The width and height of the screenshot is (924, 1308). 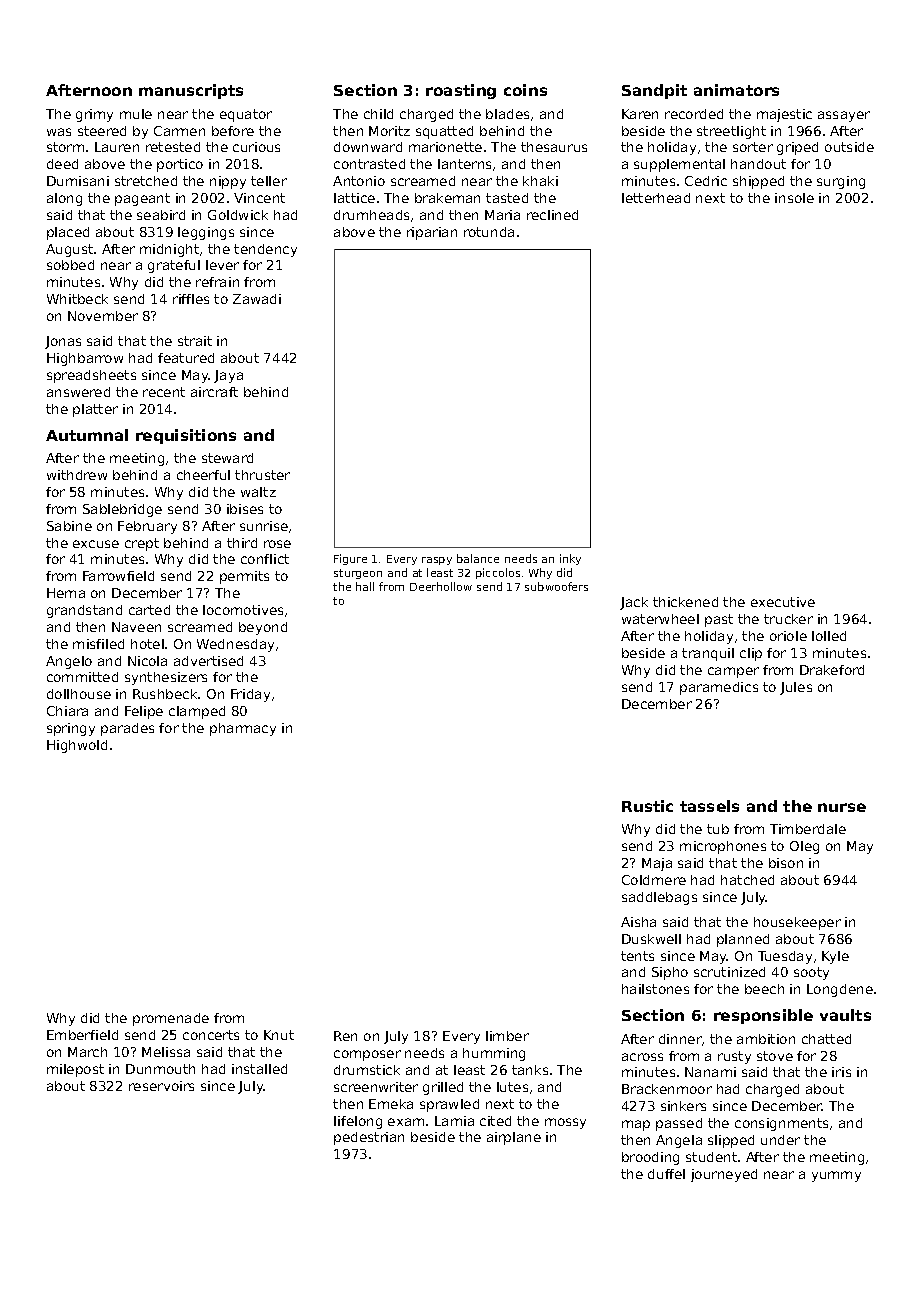 I want to click on past, so click(x=719, y=620).
